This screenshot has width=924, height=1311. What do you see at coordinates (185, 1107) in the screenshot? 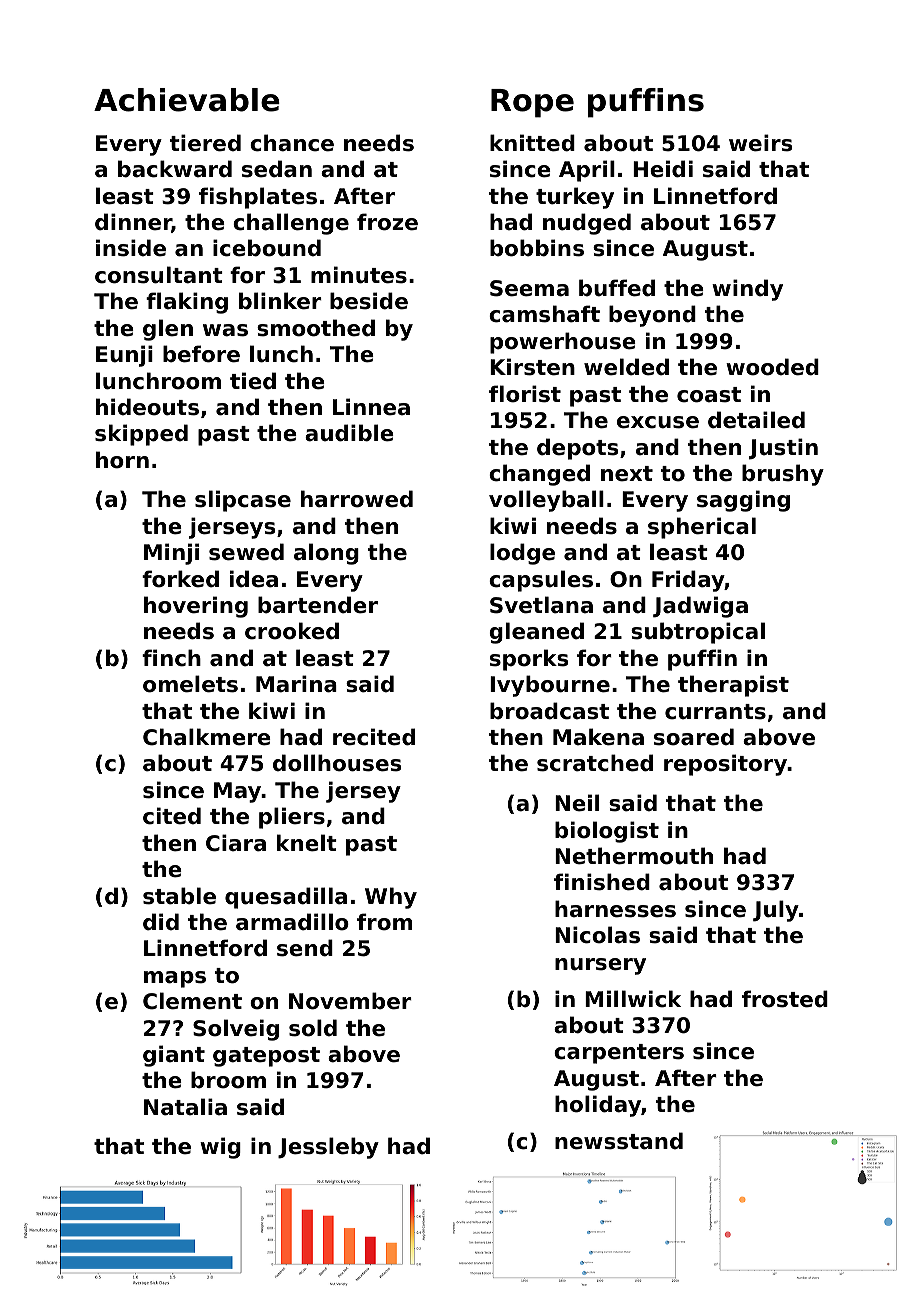
I see `Natalia` at bounding box center [185, 1107].
